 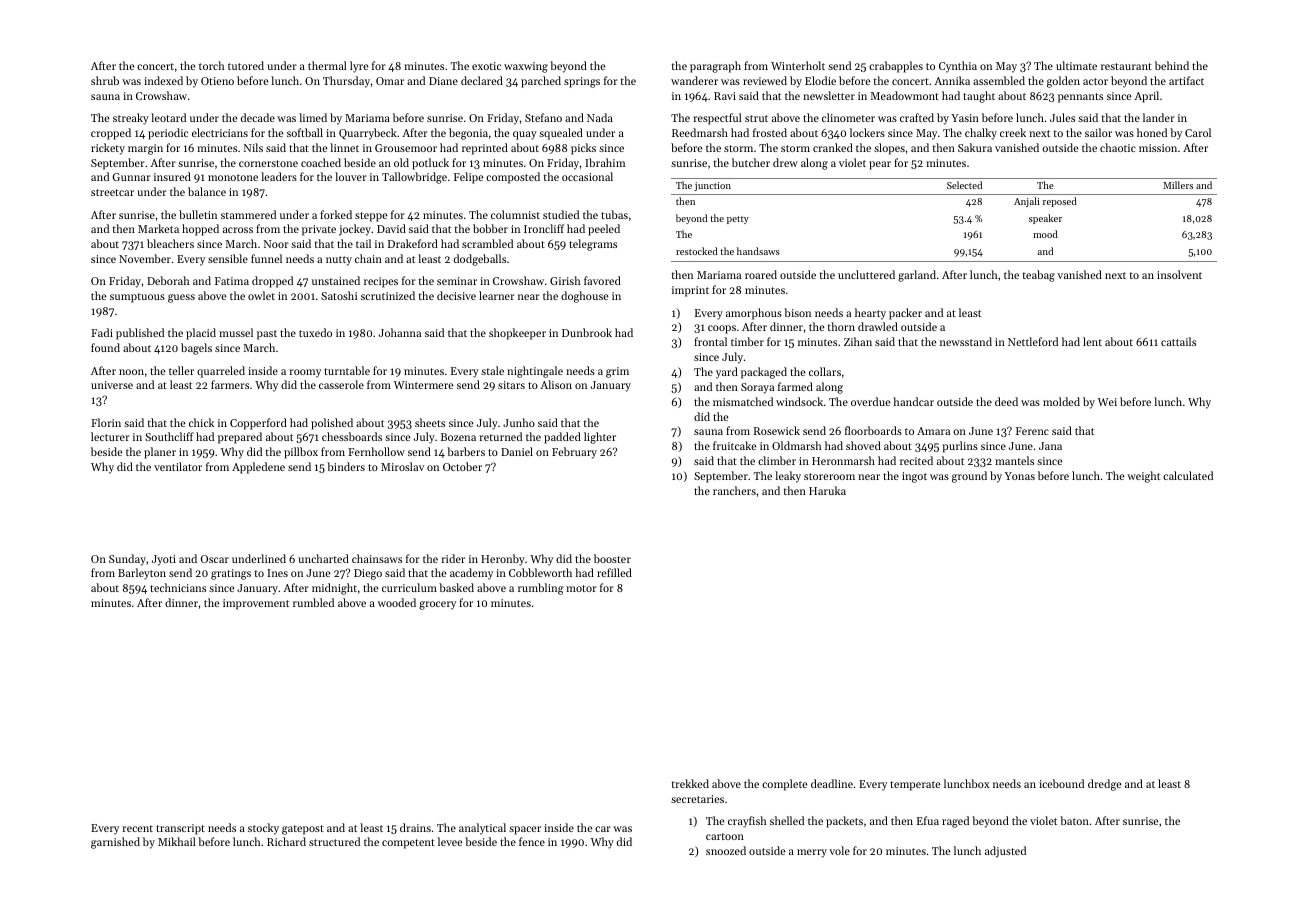 What do you see at coordinates (486, 66) in the screenshot?
I see `exotic` at bounding box center [486, 66].
